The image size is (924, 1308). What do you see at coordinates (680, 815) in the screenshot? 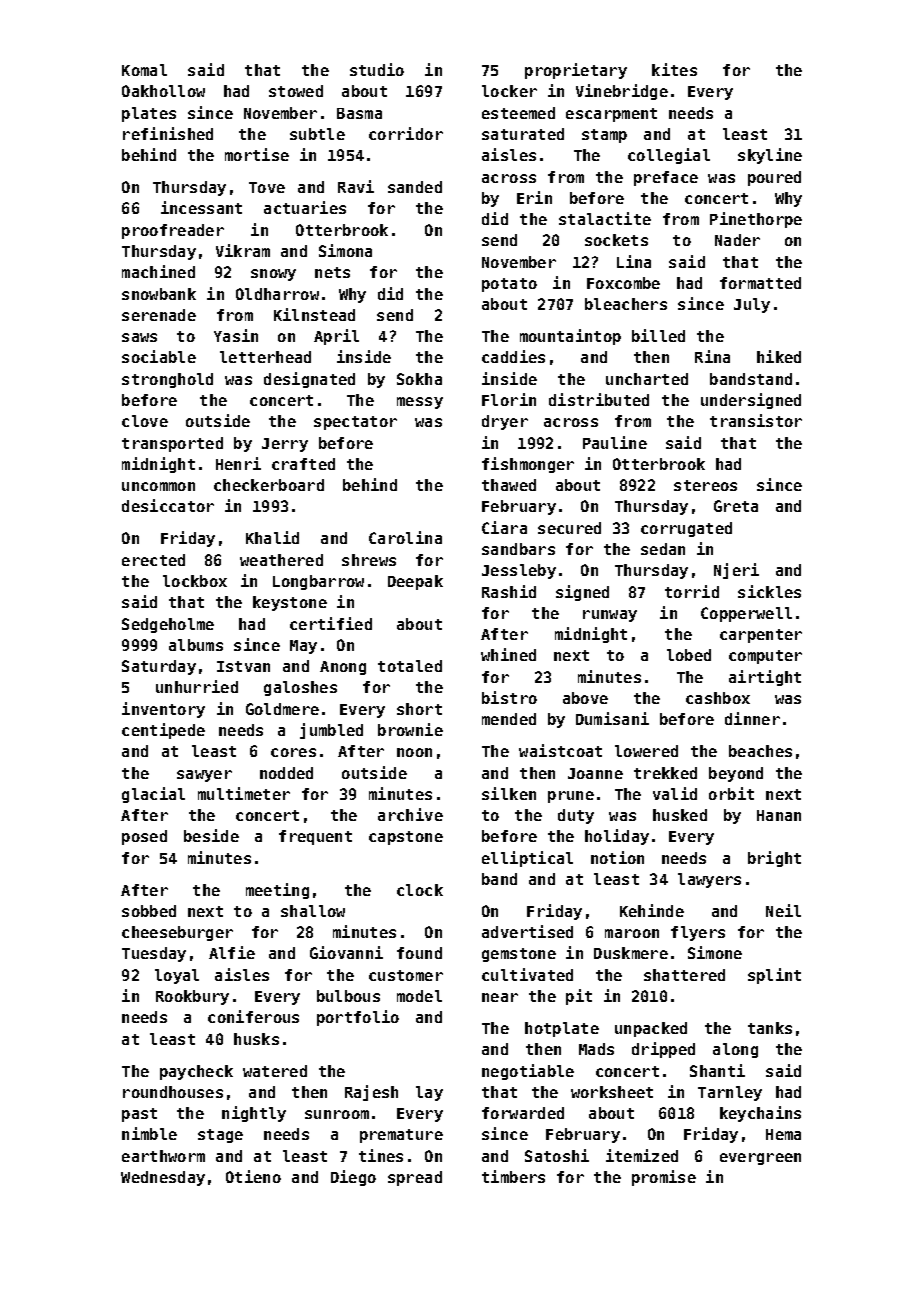
I see `husked` at bounding box center [680, 815].
